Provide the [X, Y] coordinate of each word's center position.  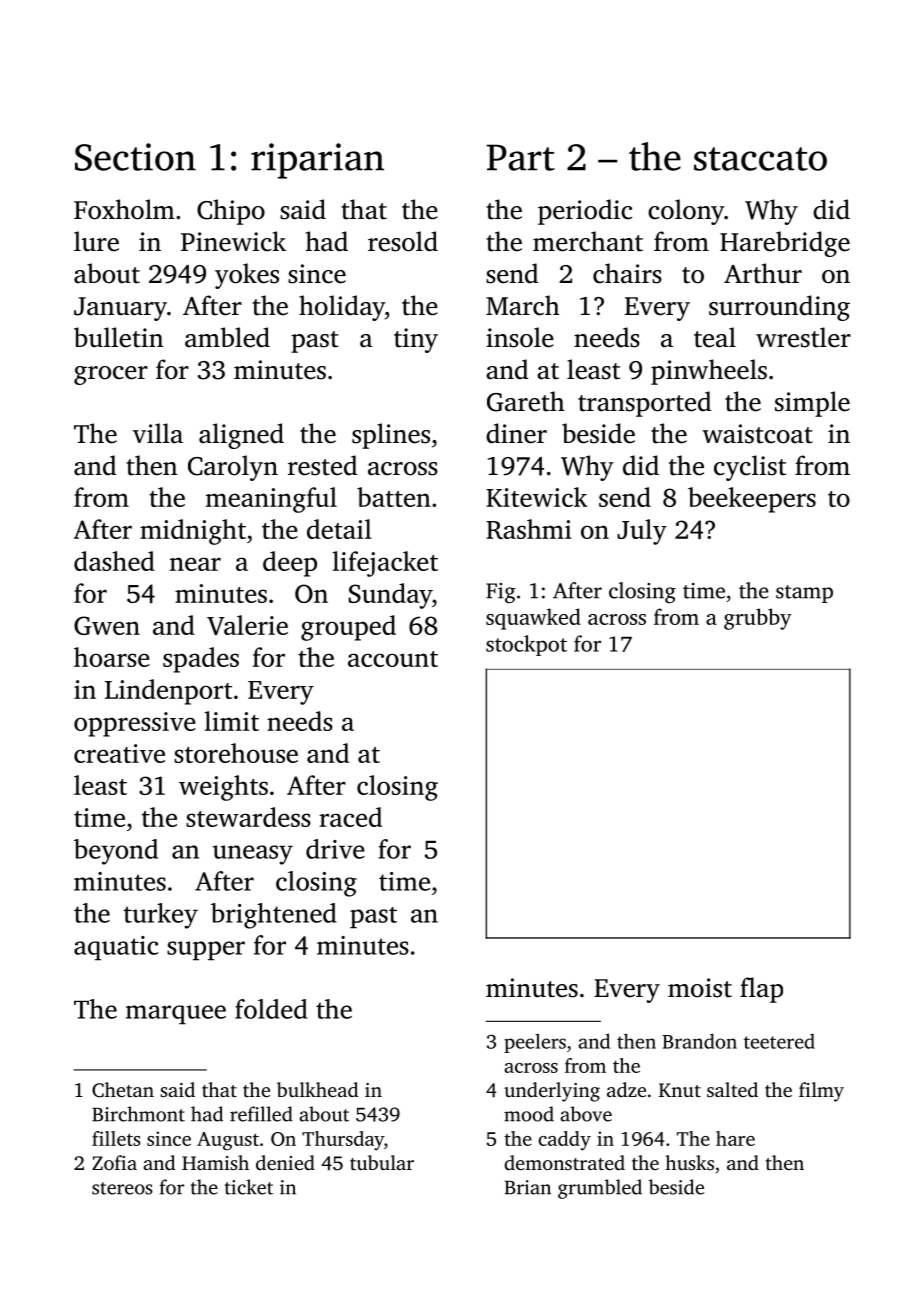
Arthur [763, 273]
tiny [416, 340]
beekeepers [752, 500]
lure [96, 241]
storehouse [236, 753]
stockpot [526, 645]
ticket [248, 1187]
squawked [533, 619]
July [642, 532]
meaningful [271, 500]
